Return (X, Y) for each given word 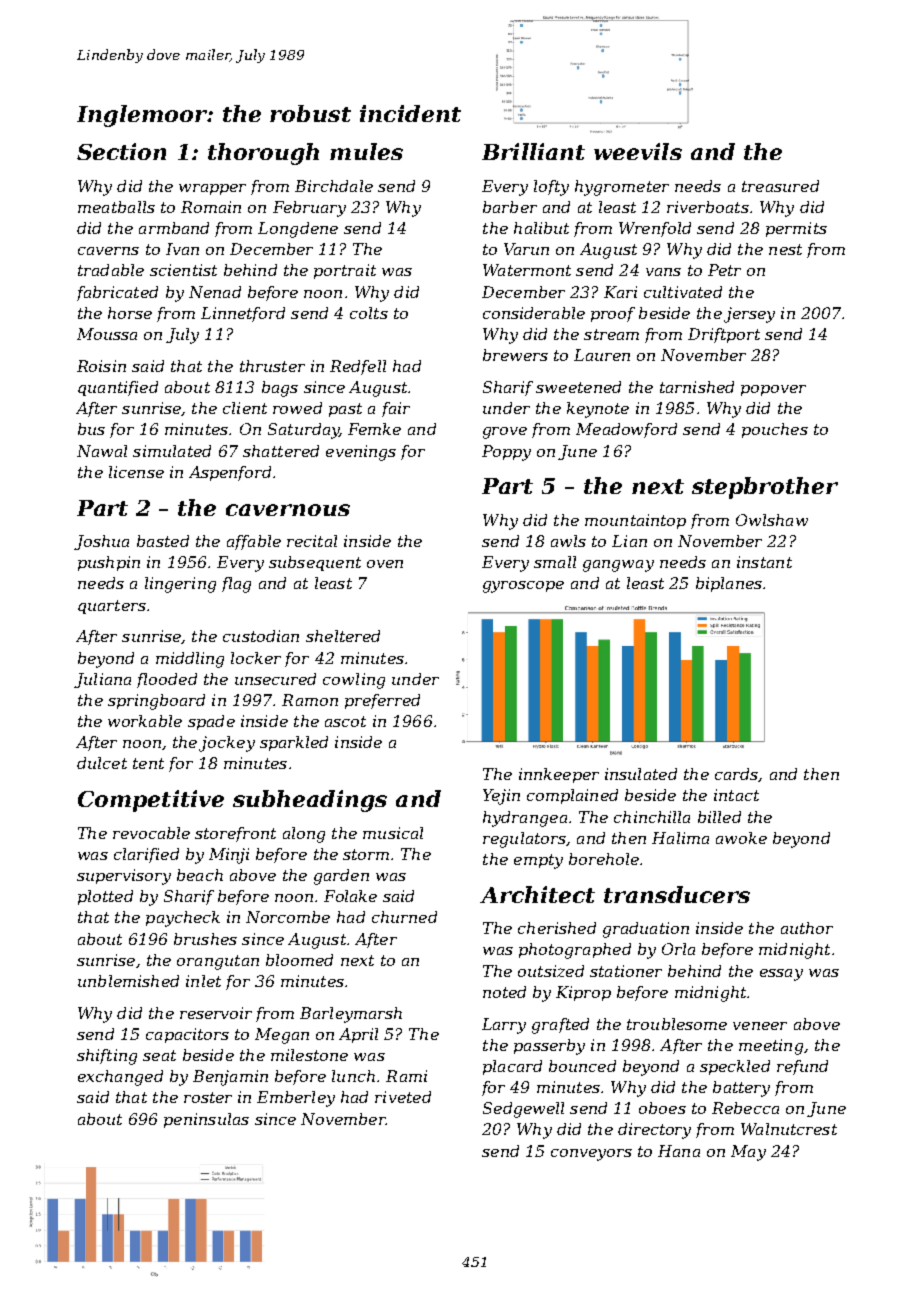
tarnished (697, 387)
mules (366, 151)
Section (121, 151)
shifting (107, 1057)
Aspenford (230, 473)
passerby (549, 1047)
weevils (638, 151)
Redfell (358, 367)
